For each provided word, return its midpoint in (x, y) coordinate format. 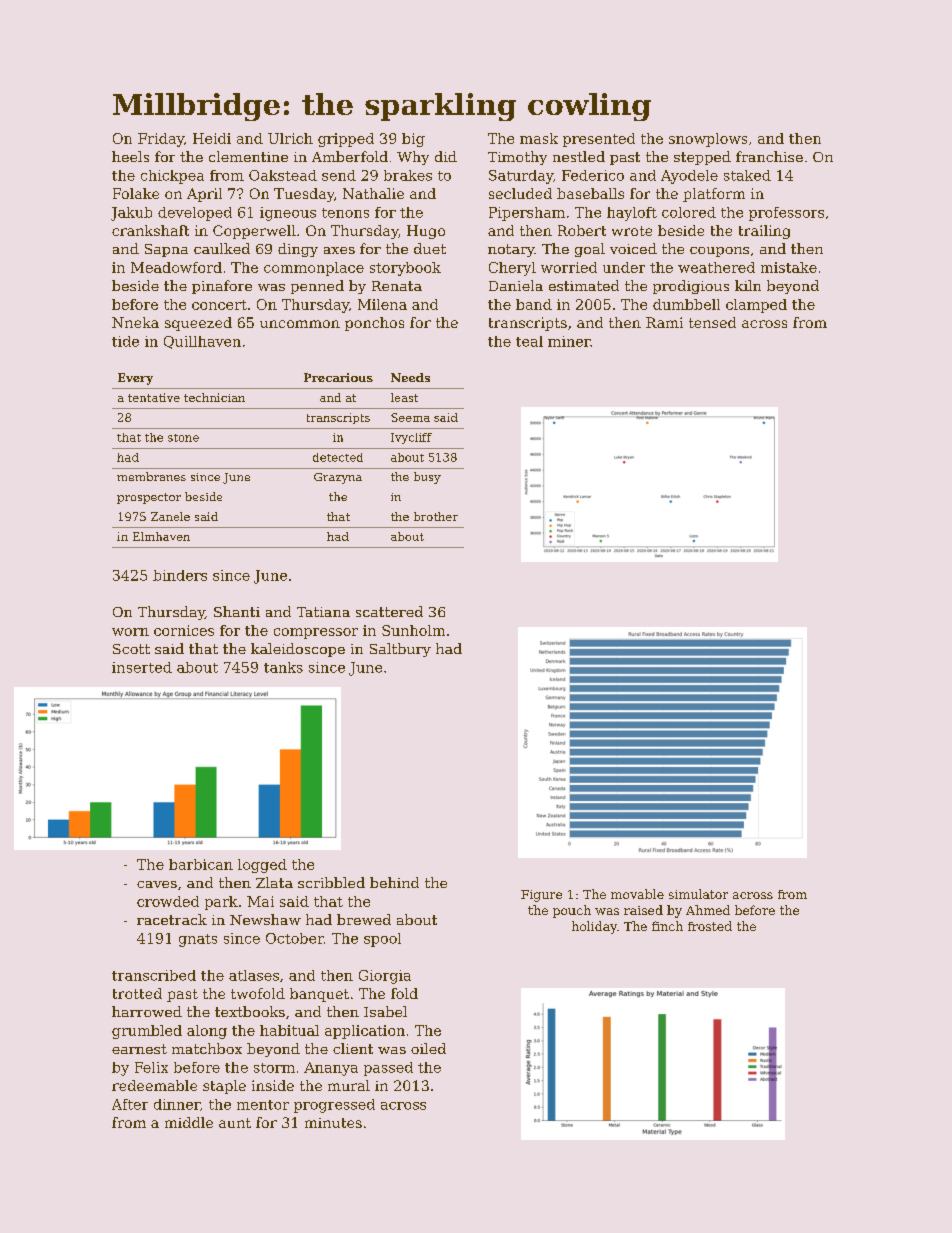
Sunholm (413, 630)
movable (637, 894)
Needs (410, 377)
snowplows (708, 140)
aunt (235, 1123)
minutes (333, 1123)
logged (262, 866)
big (413, 140)
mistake (789, 267)
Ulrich (290, 138)
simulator (698, 894)
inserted (142, 667)
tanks (283, 667)
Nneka (135, 322)
